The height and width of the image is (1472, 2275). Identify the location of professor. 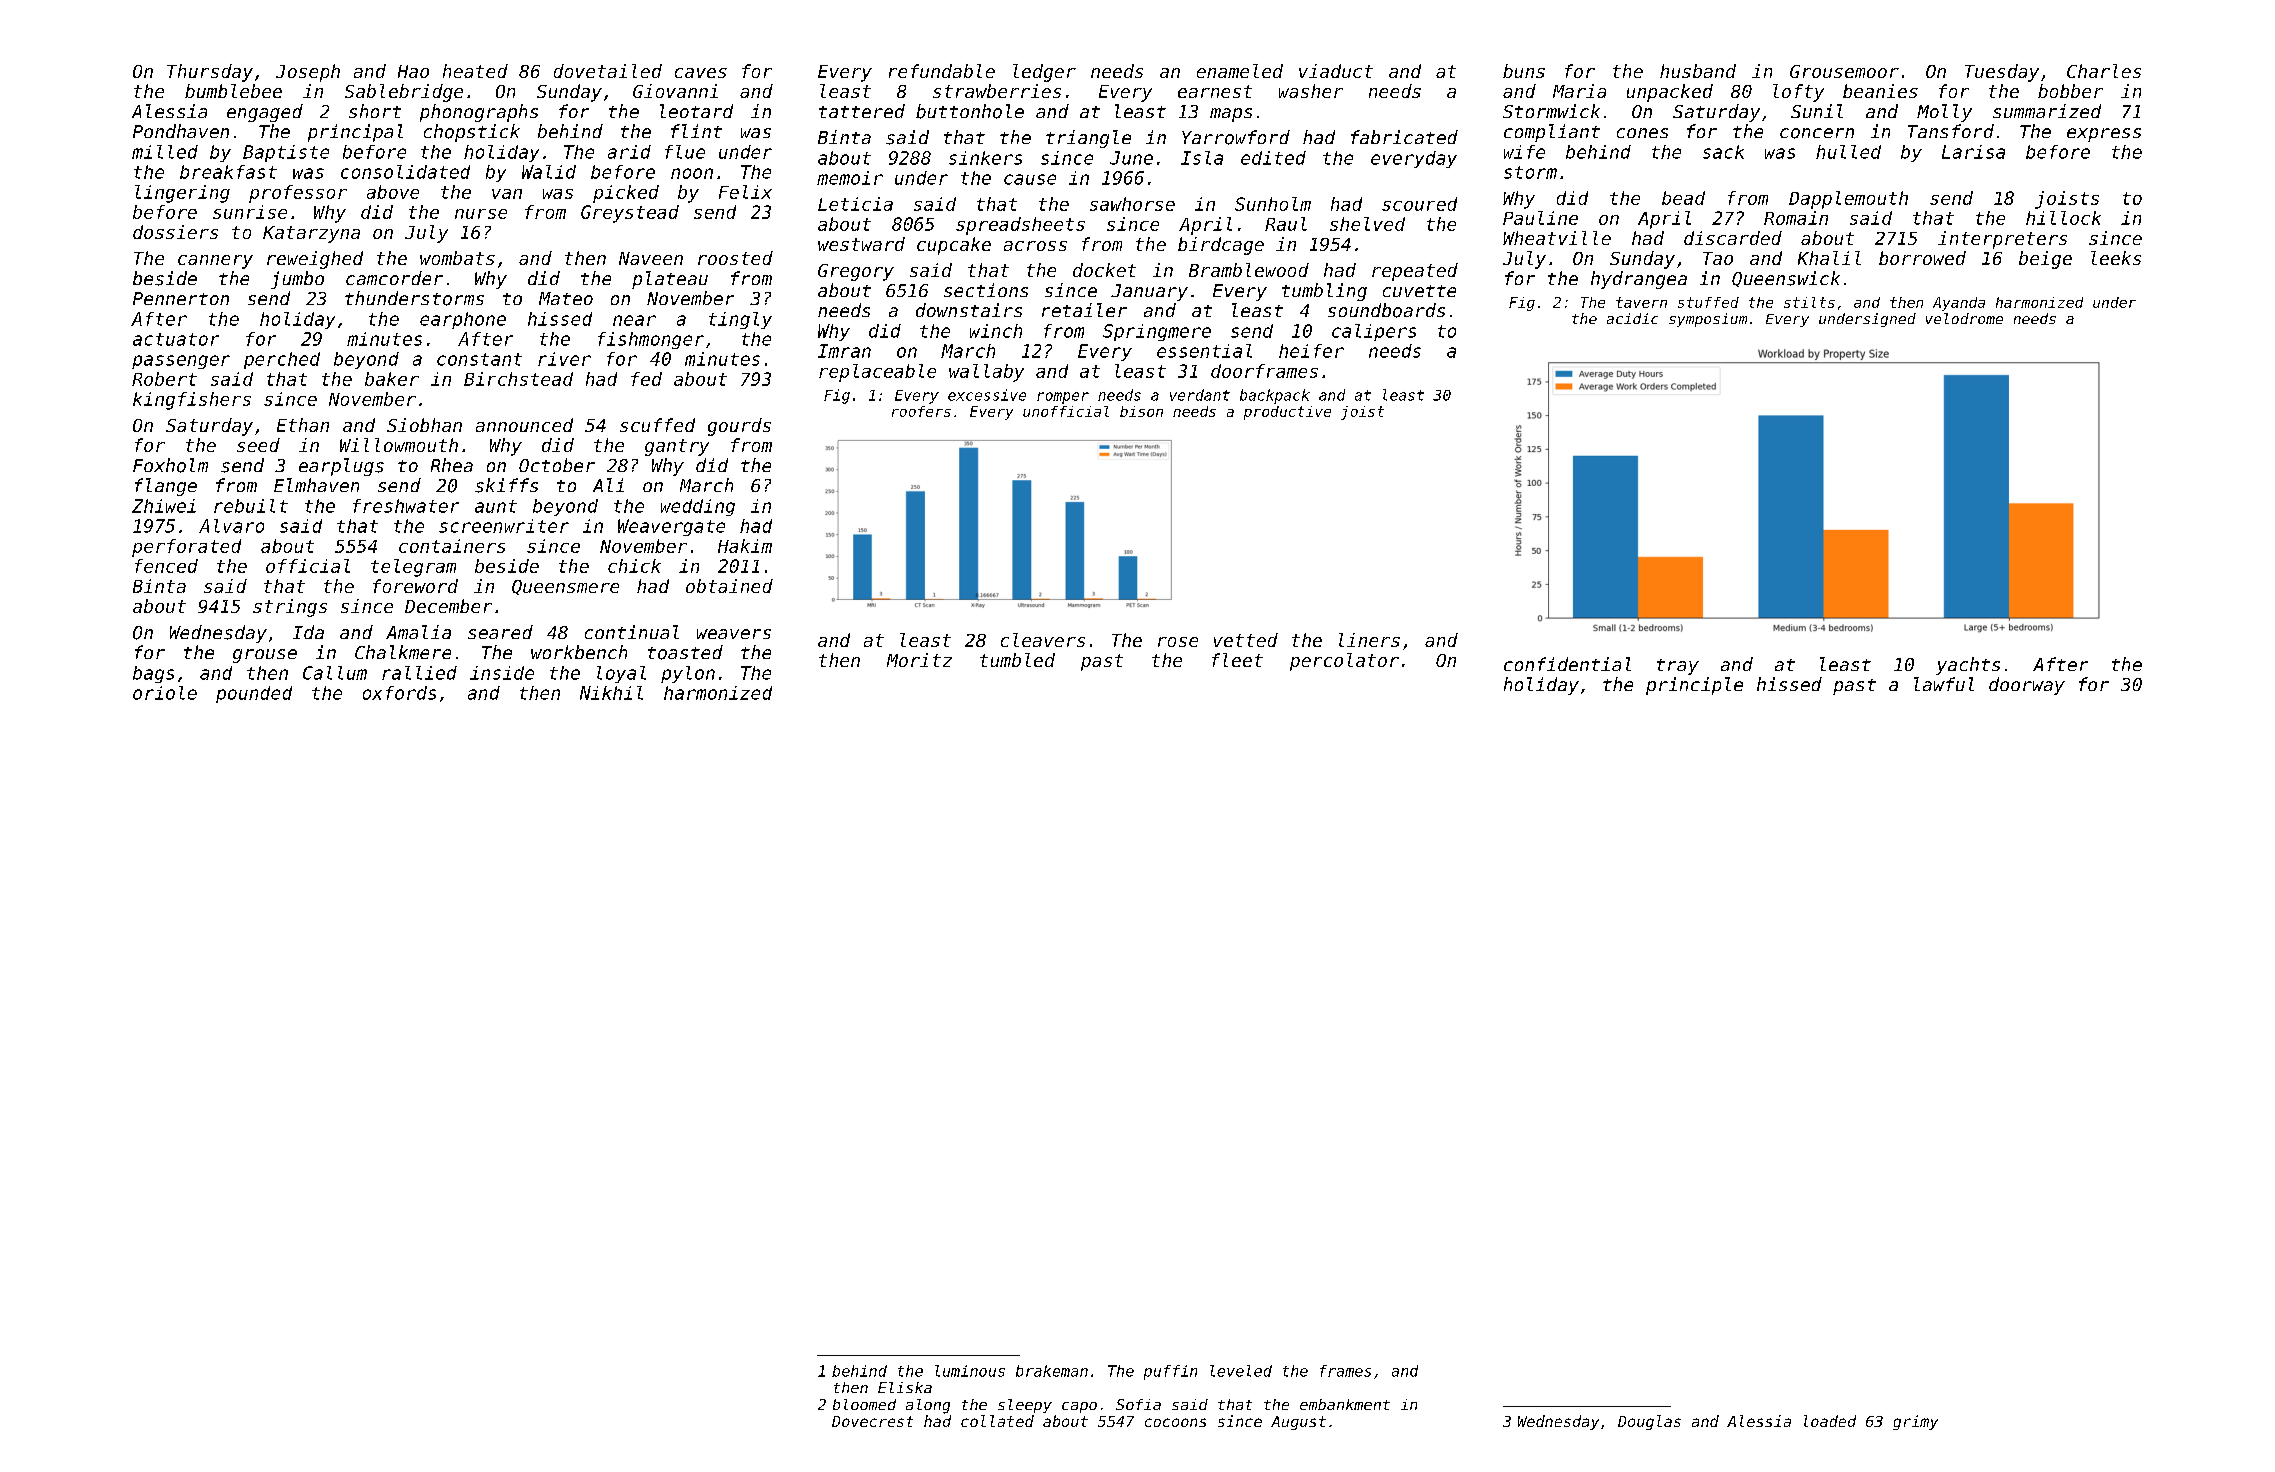
(298, 194).
